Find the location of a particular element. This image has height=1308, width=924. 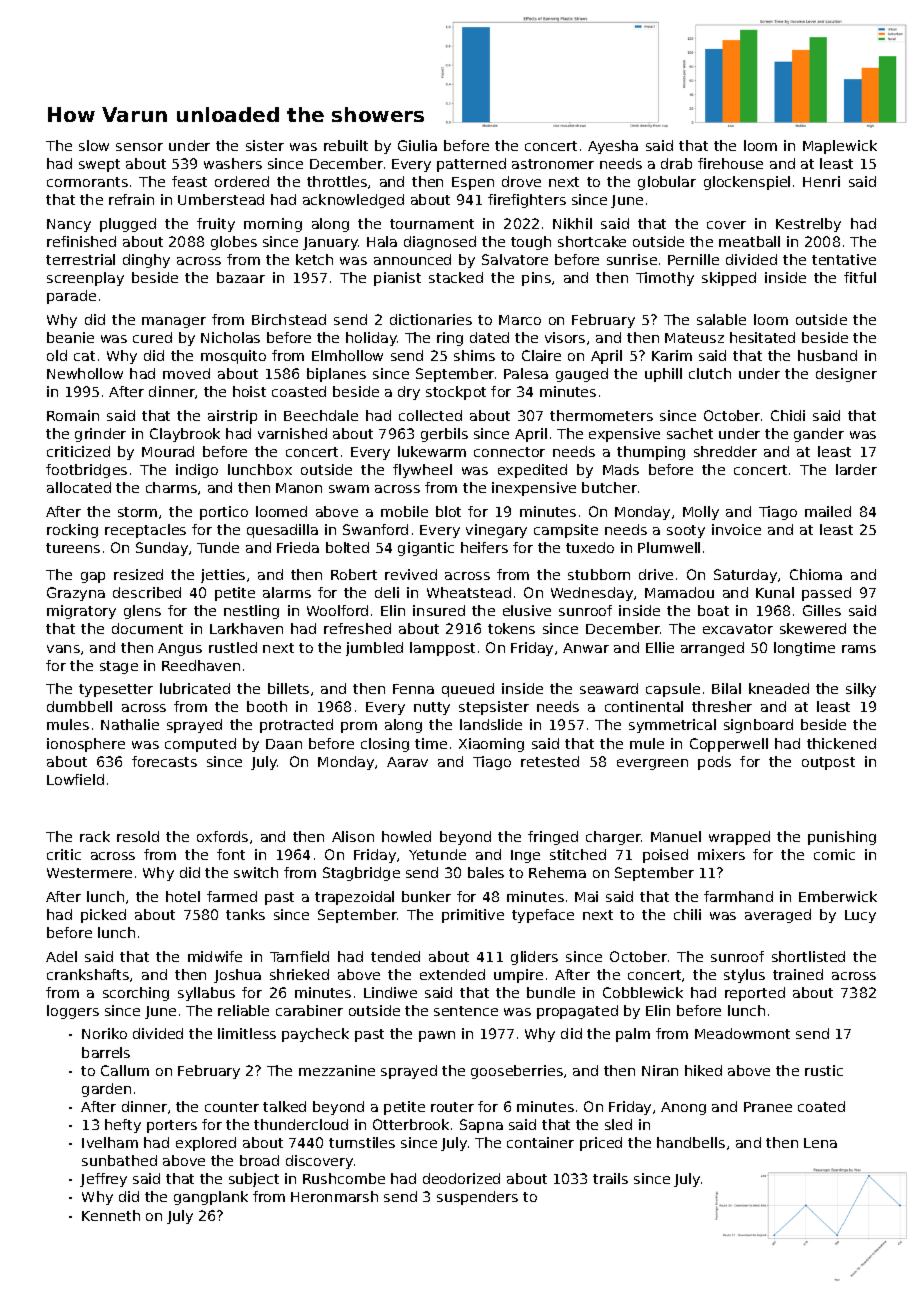

gander is located at coordinates (819, 435).
